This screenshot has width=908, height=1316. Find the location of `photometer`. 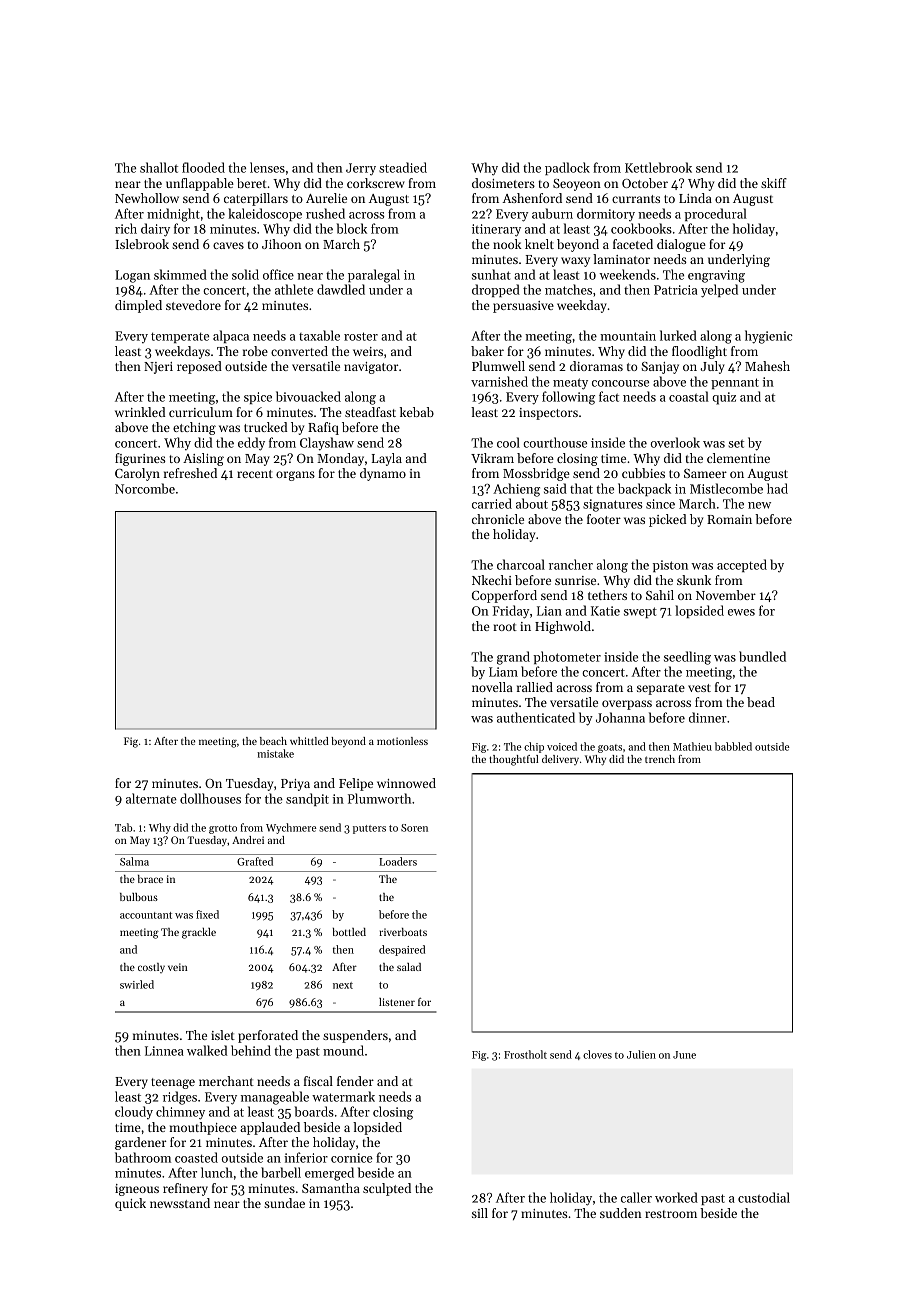

photometer is located at coordinates (567, 657).
